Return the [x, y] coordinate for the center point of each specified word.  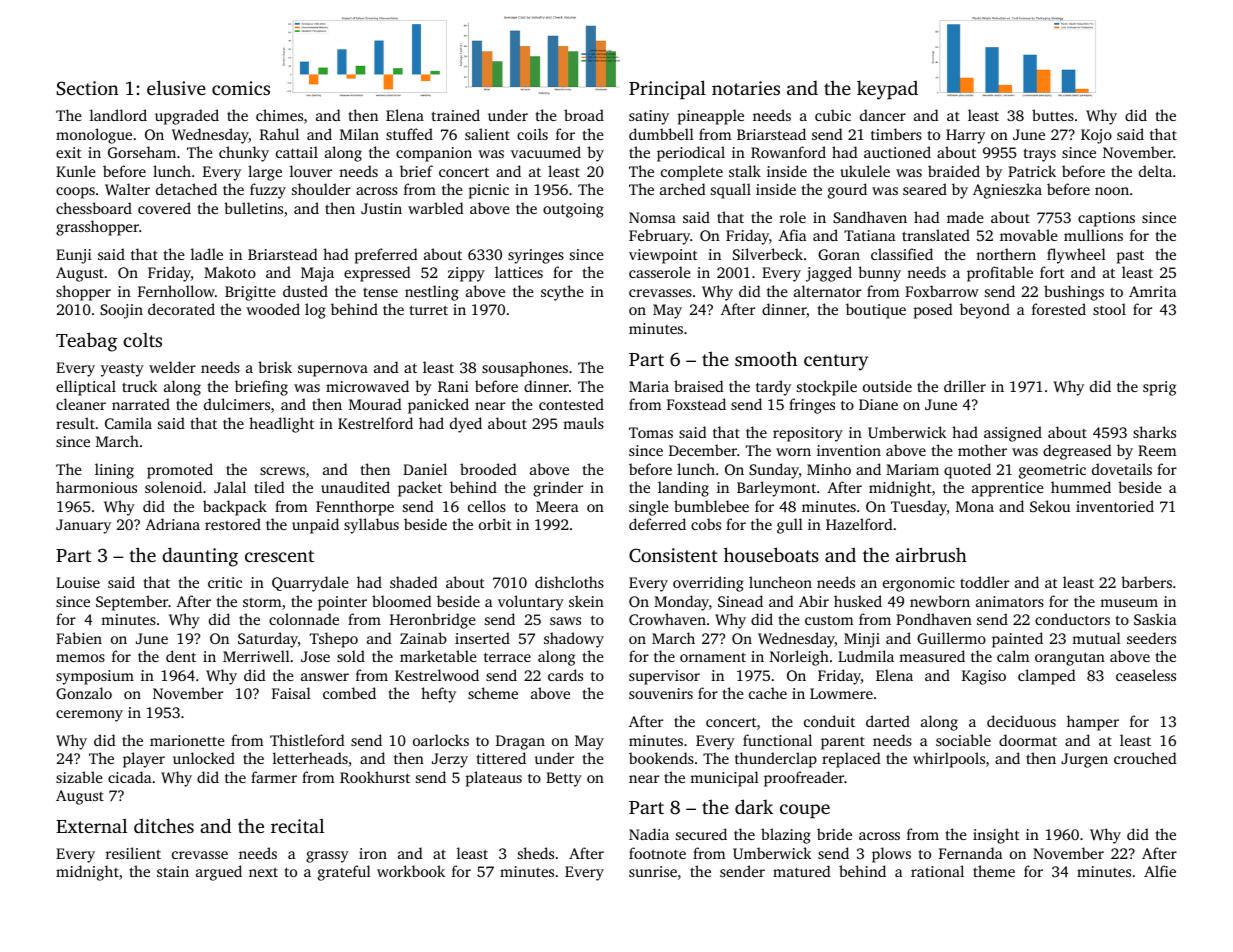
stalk [745, 171]
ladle [207, 254]
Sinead [740, 601]
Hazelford [859, 524]
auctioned [897, 152]
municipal [724, 779]
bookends [661, 758]
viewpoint [663, 256]
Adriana [172, 524]
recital [297, 825]
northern [1006, 254]
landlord [118, 115]
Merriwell [256, 656]
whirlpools [949, 760]
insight [996, 836]
